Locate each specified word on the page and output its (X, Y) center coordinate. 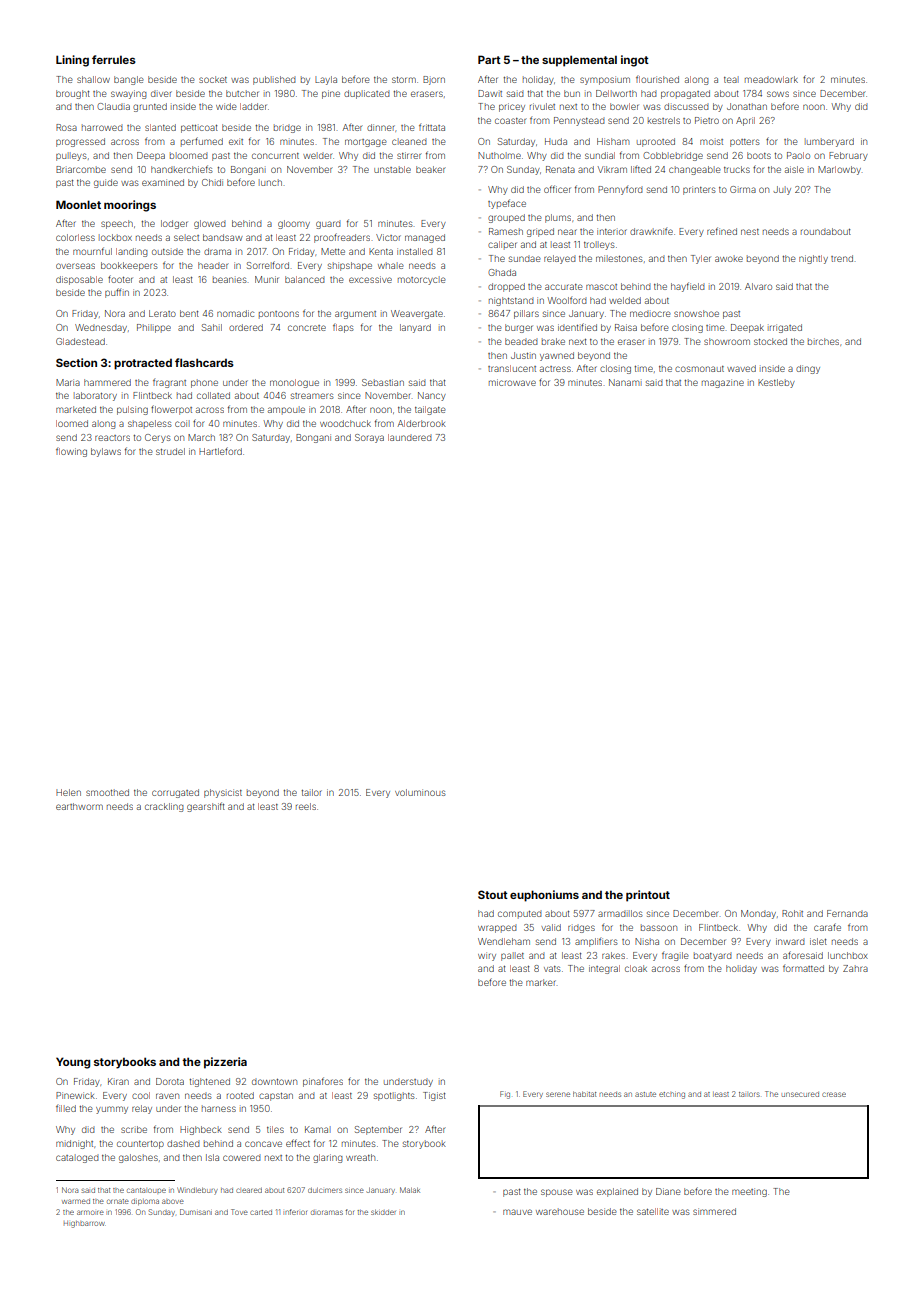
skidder (383, 1212)
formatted (803, 968)
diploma (145, 1202)
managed (425, 238)
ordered (246, 327)
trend (842, 258)
